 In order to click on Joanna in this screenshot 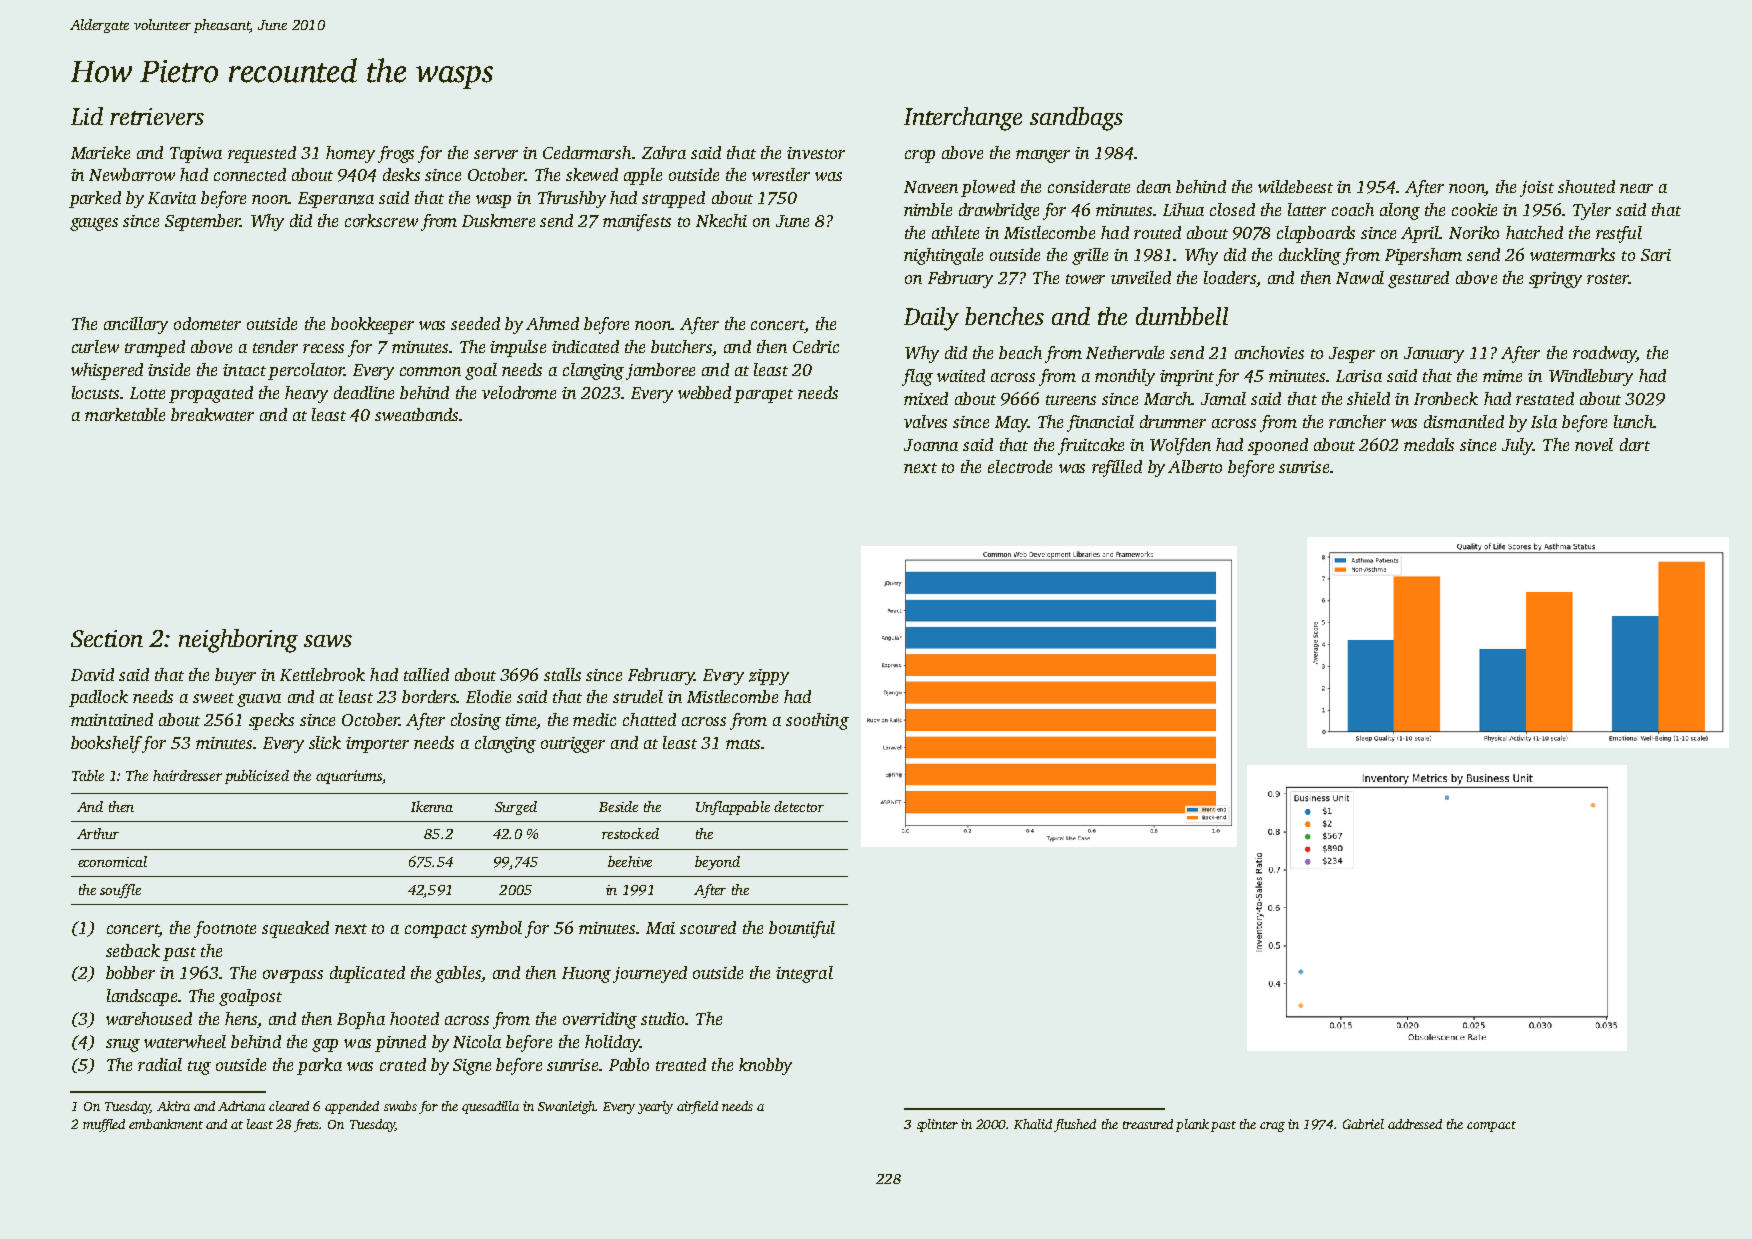, I will do `click(931, 445)`.
